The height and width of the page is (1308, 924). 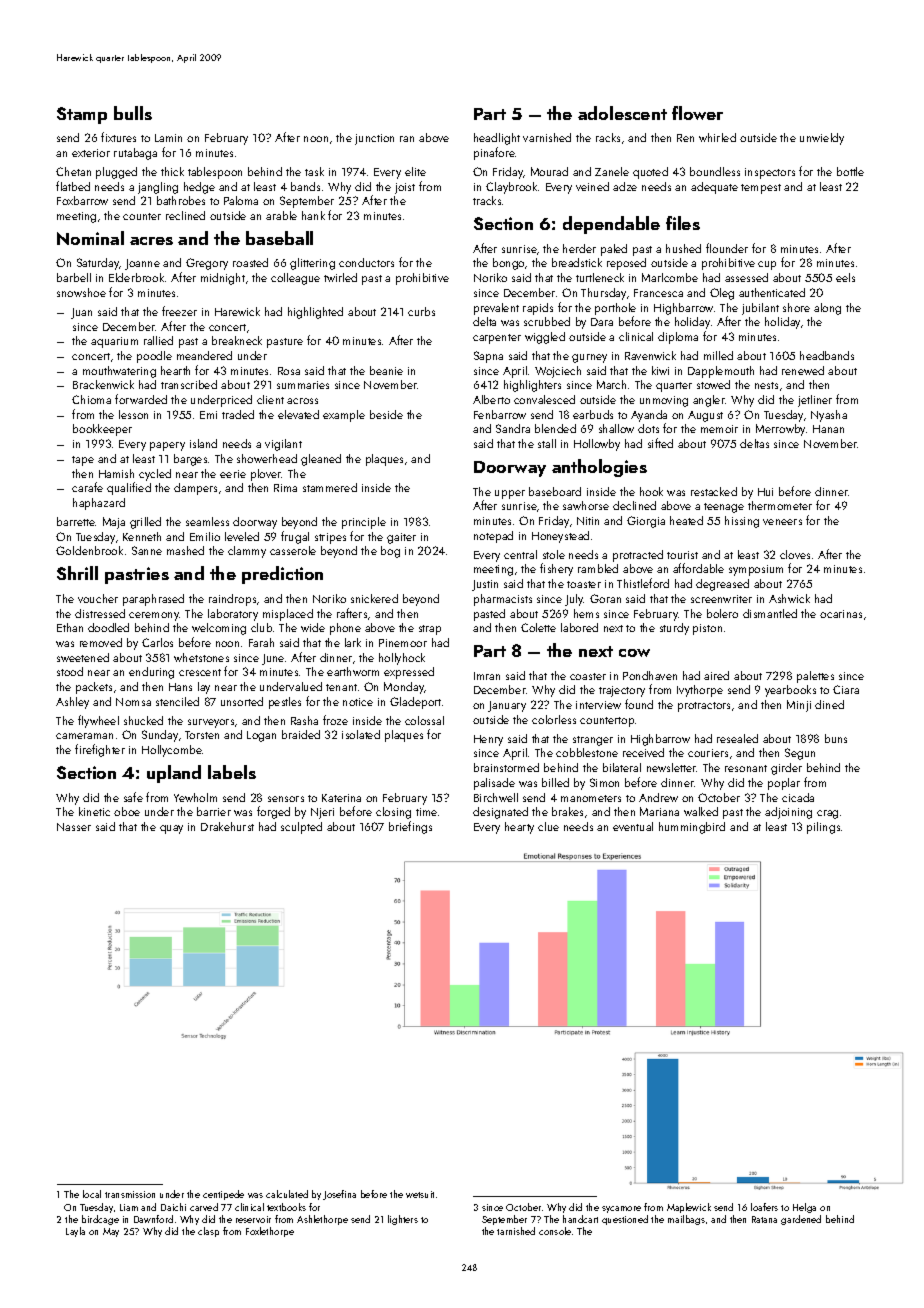 What do you see at coordinates (100, 613) in the page?
I see `distressed` at bounding box center [100, 613].
